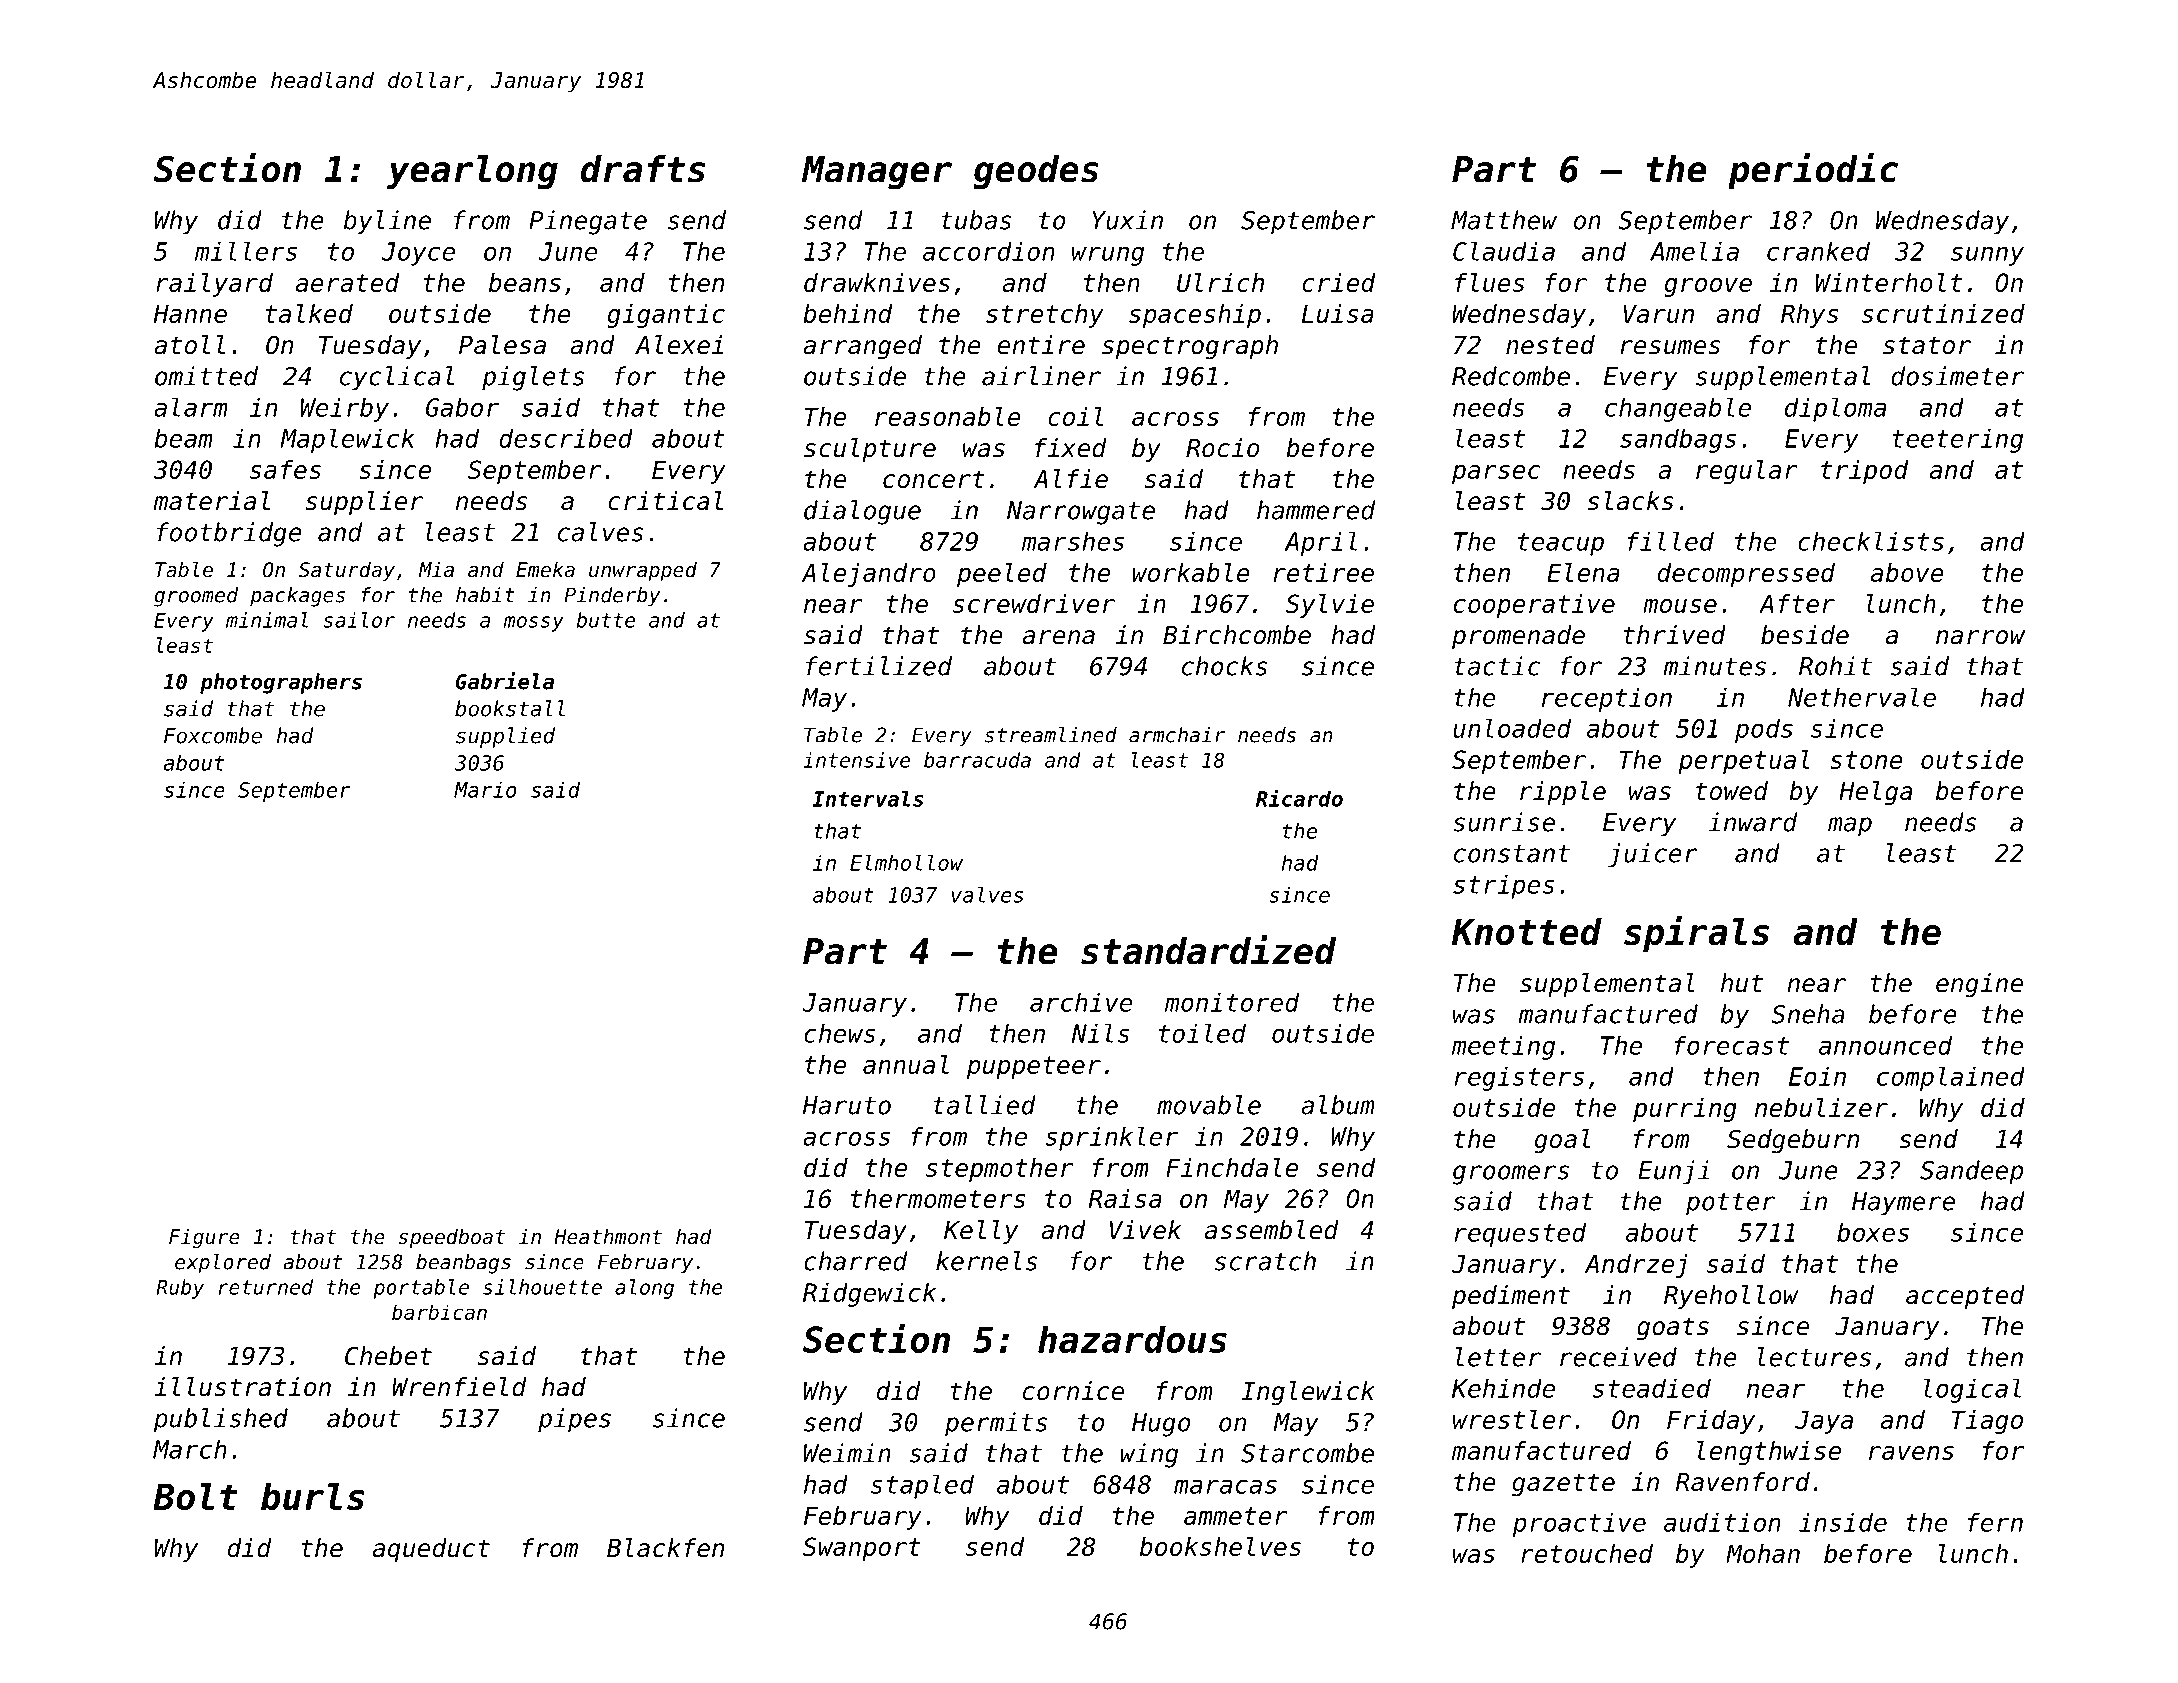 The image size is (2178, 1683). What do you see at coordinates (665, 1548) in the image?
I see `Blackfen` at bounding box center [665, 1548].
